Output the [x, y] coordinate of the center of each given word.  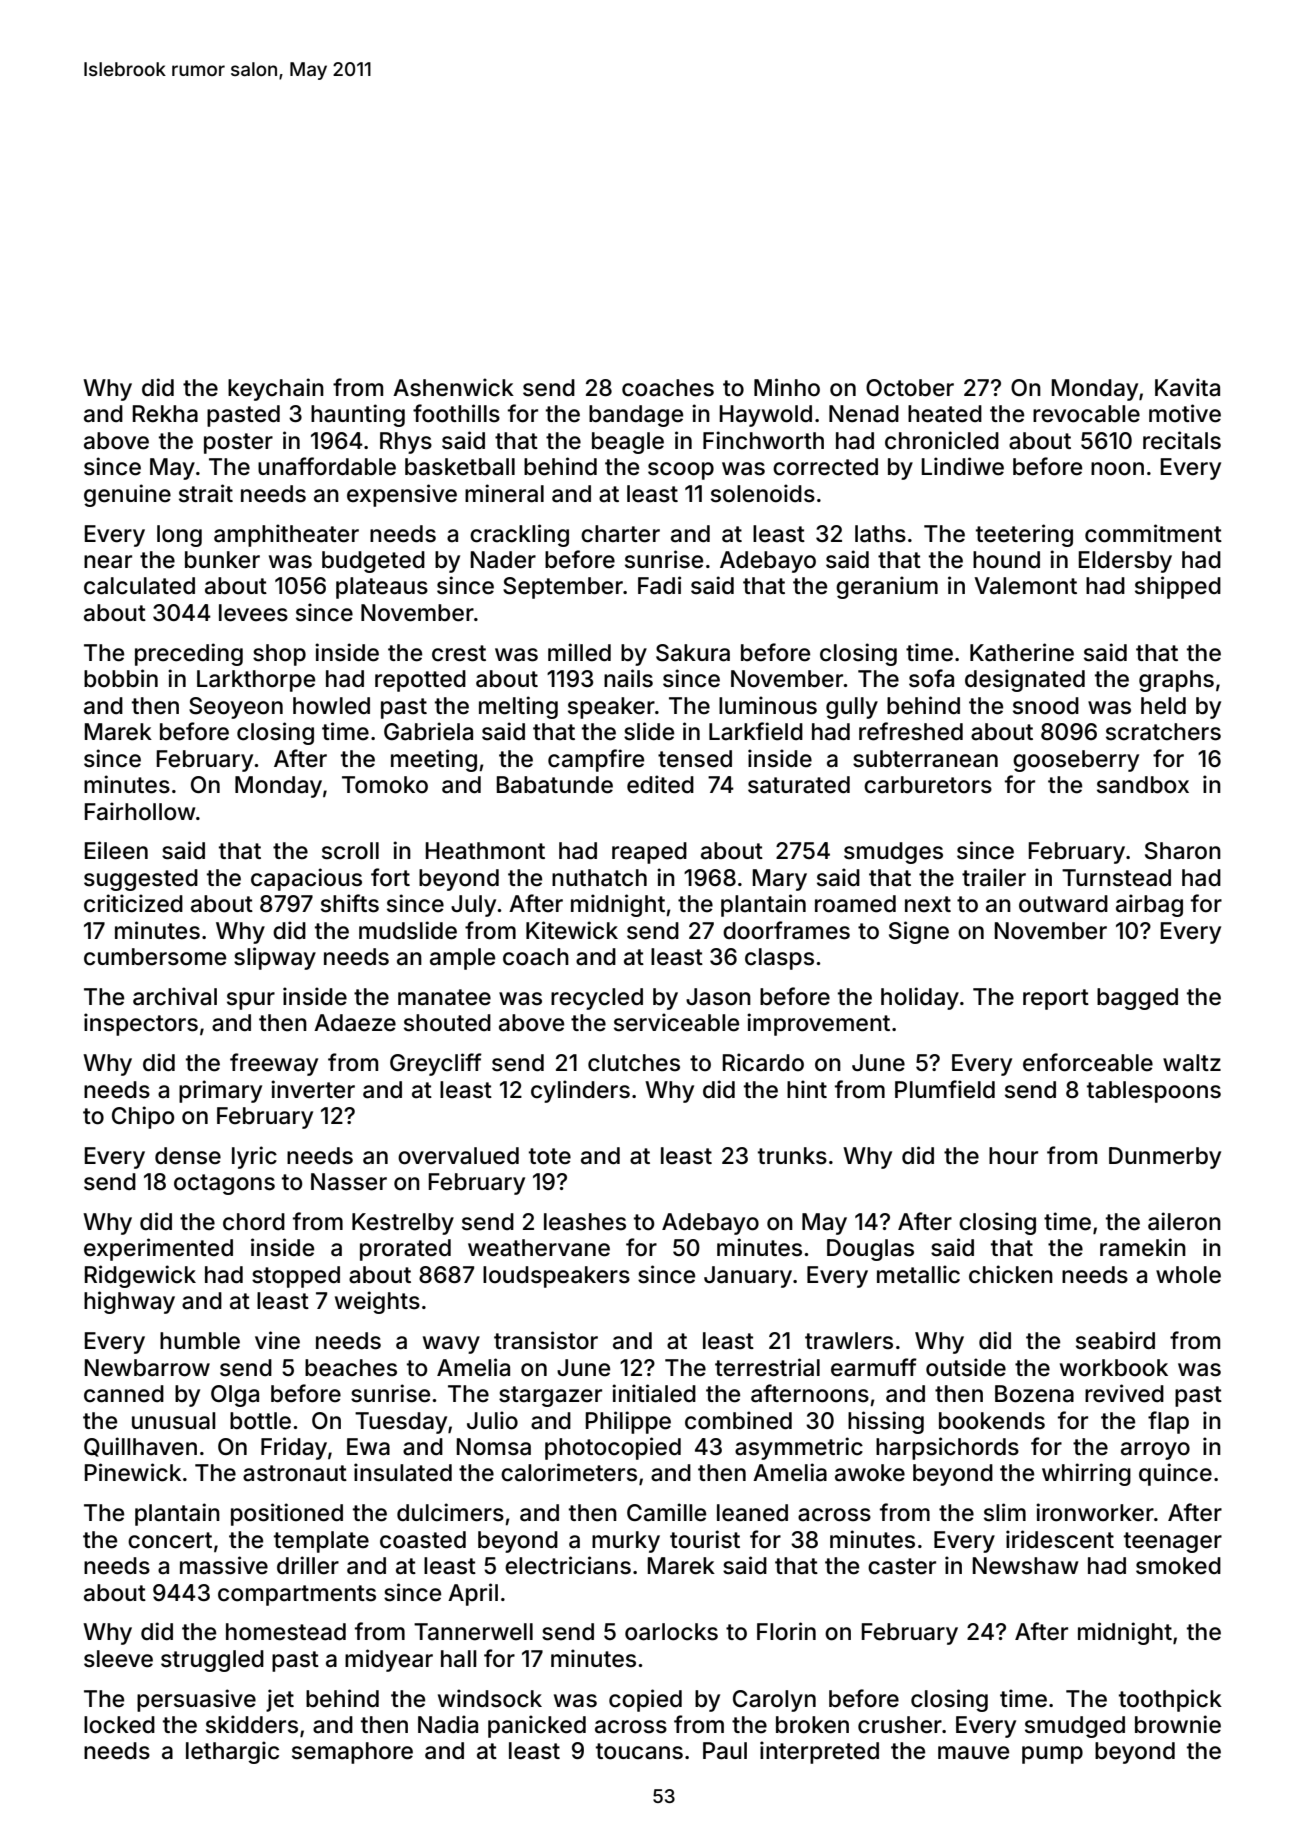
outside [966, 1367]
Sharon [1183, 851]
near [108, 562]
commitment [1153, 533]
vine [277, 1340]
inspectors [141, 1024]
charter [620, 534]
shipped [1178, 587]
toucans [639, 1751]
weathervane [539, 1248]
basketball [460, 467]
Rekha [165, 414]
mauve [973, 1753]
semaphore [352, 1753]
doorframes [786, 930]
